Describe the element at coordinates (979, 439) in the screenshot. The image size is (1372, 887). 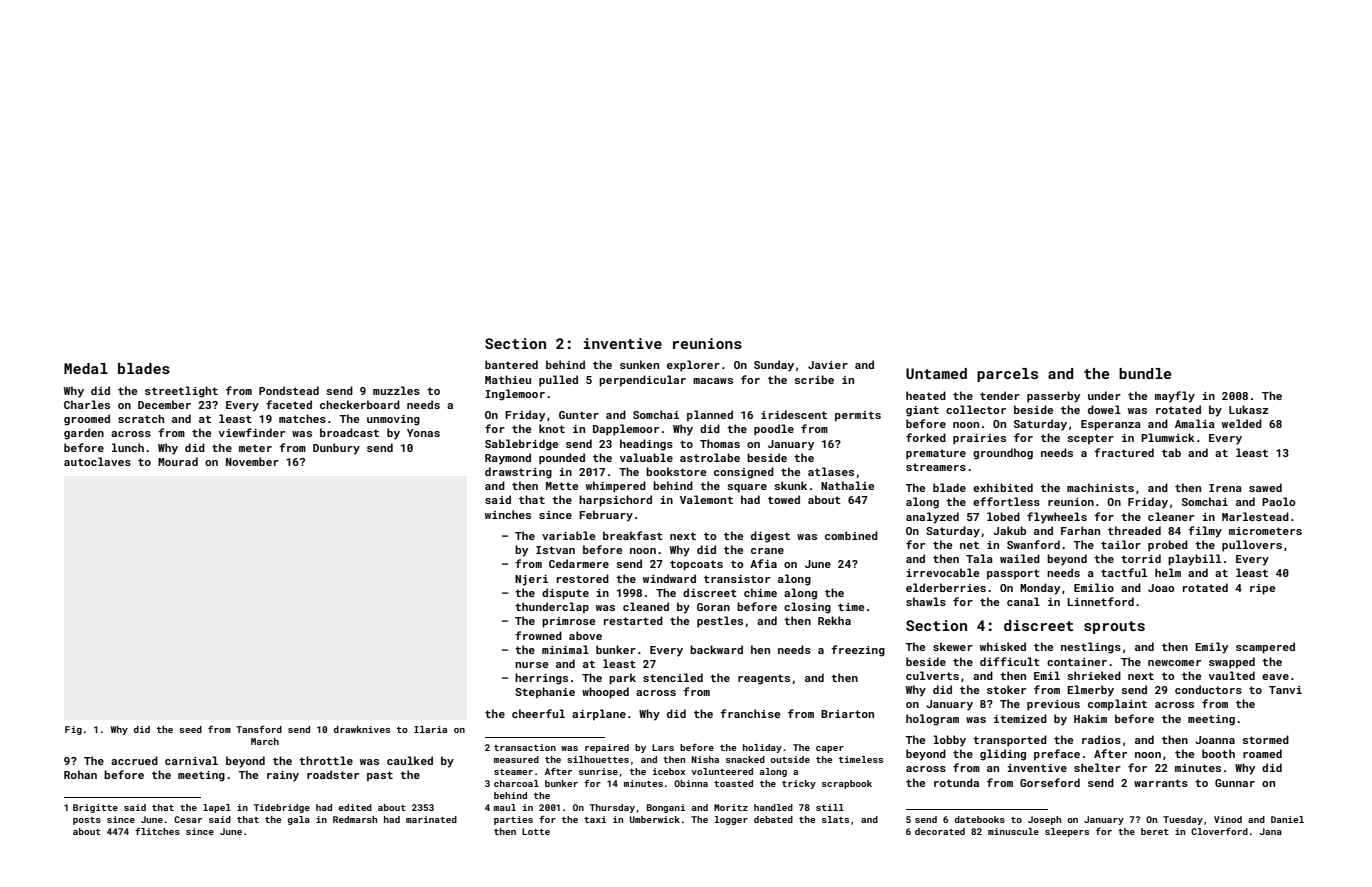
I see `prairies` at that location.
